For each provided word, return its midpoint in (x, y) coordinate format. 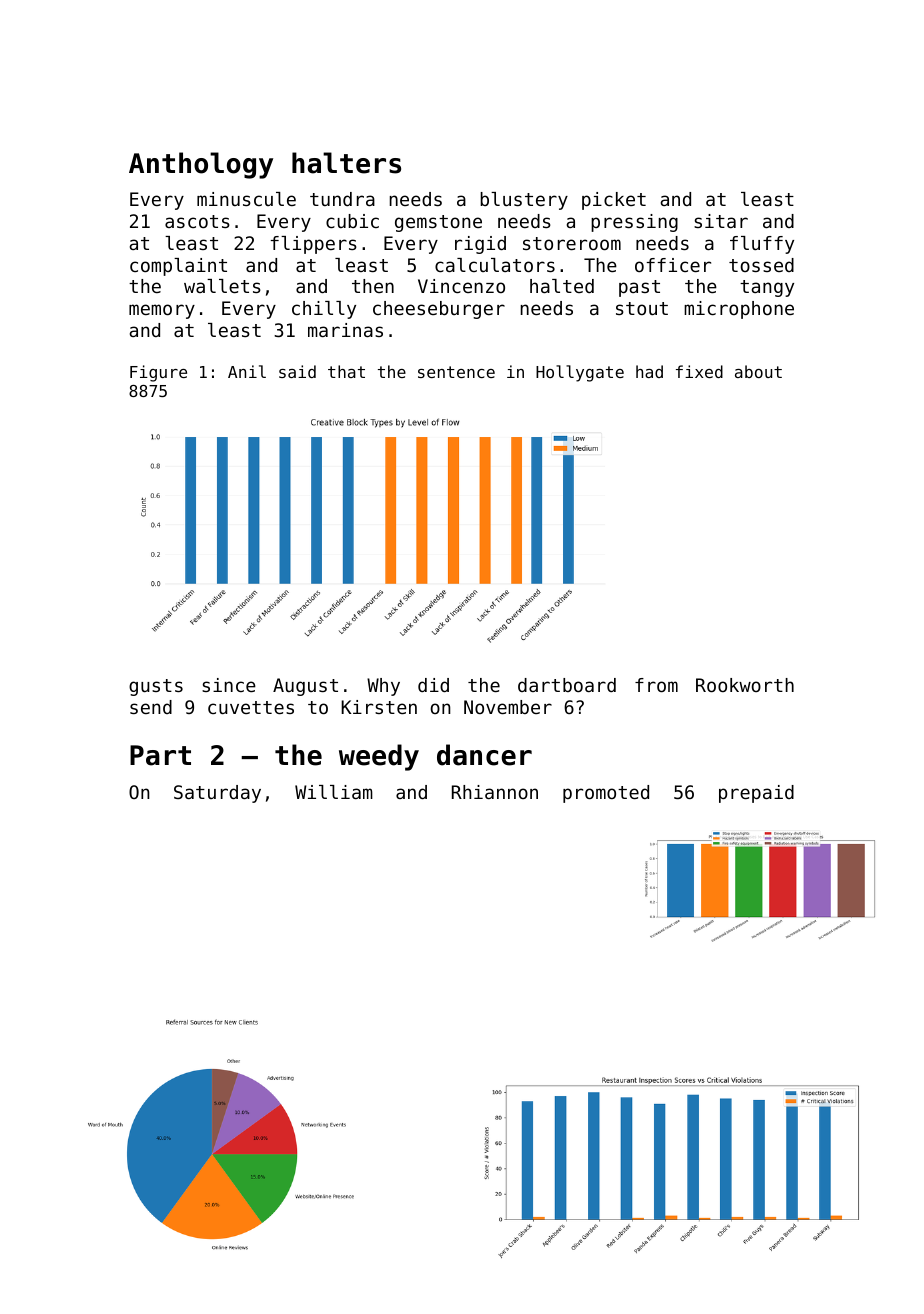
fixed (699, 371)
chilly (324, 310)
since (229, 685)
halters (346, 163)
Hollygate (580, 373)
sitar (721, 221)
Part (160, 755)
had (649, 371)
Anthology (201, 165)
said (297, 371)
